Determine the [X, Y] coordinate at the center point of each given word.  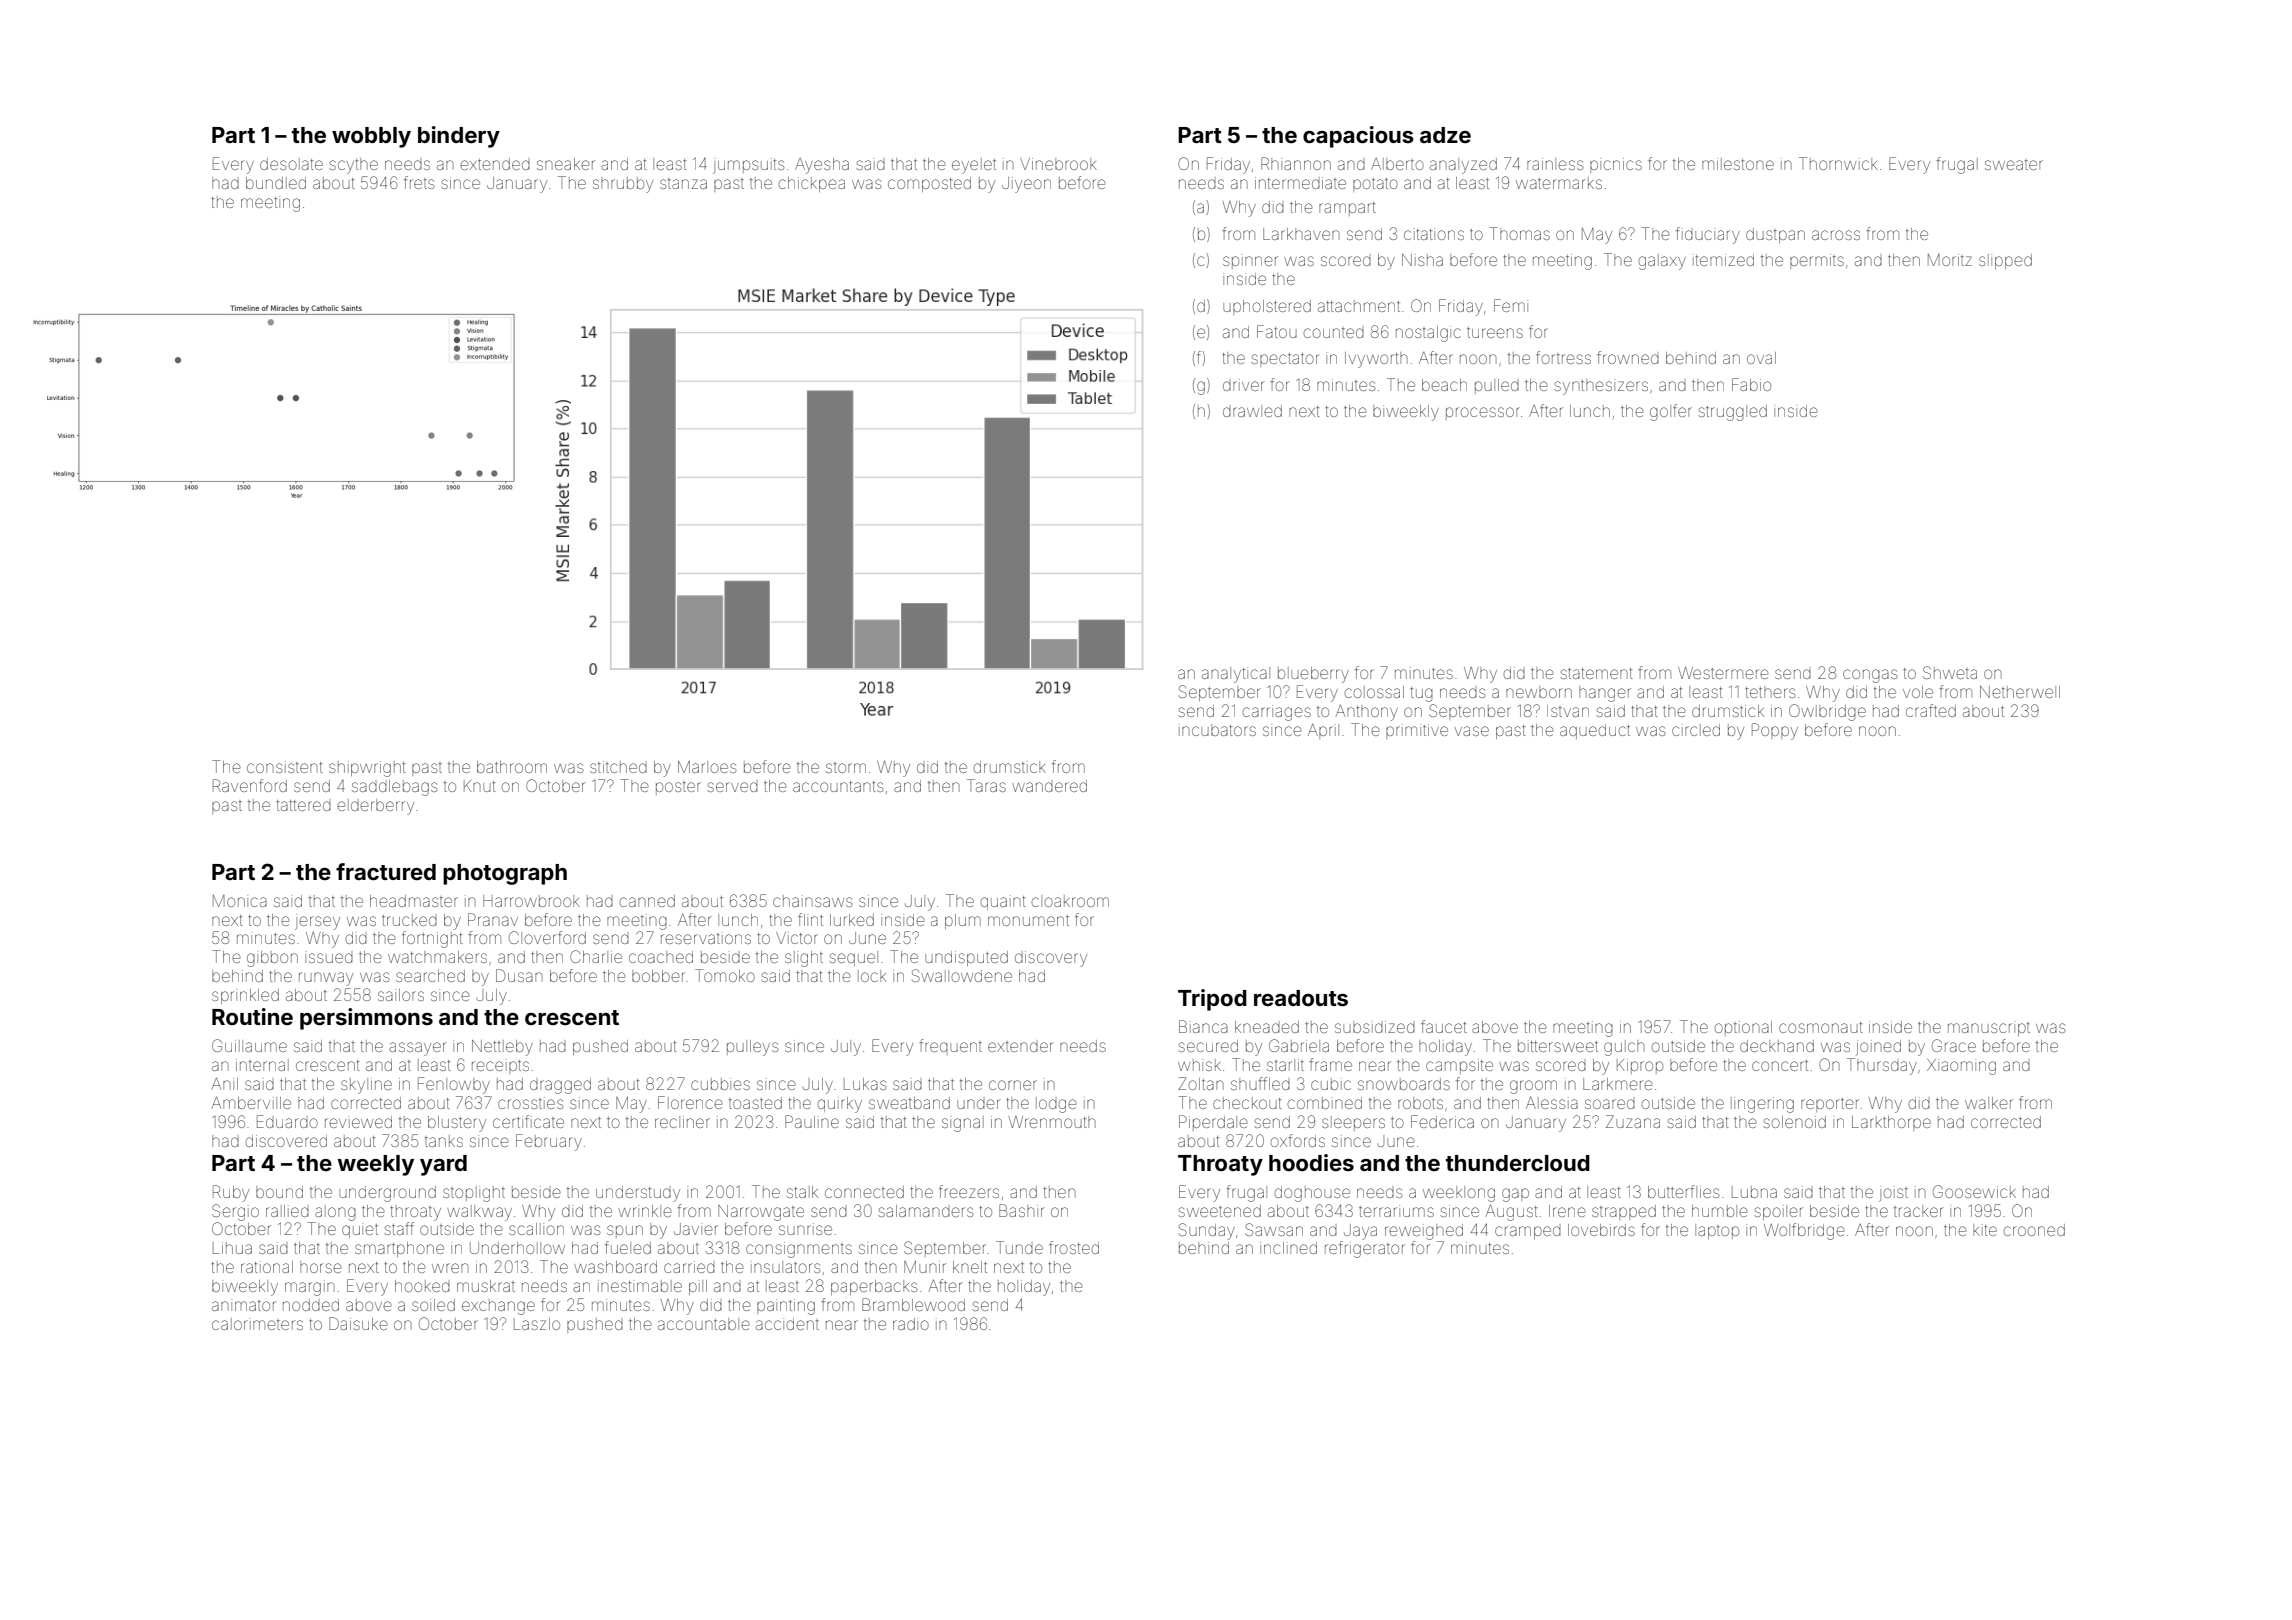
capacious [1358, 137]
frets [419, 182]
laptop [1717, 1231]
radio [911, 1324]
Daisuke [358, 1323]
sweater [2014, 165]
